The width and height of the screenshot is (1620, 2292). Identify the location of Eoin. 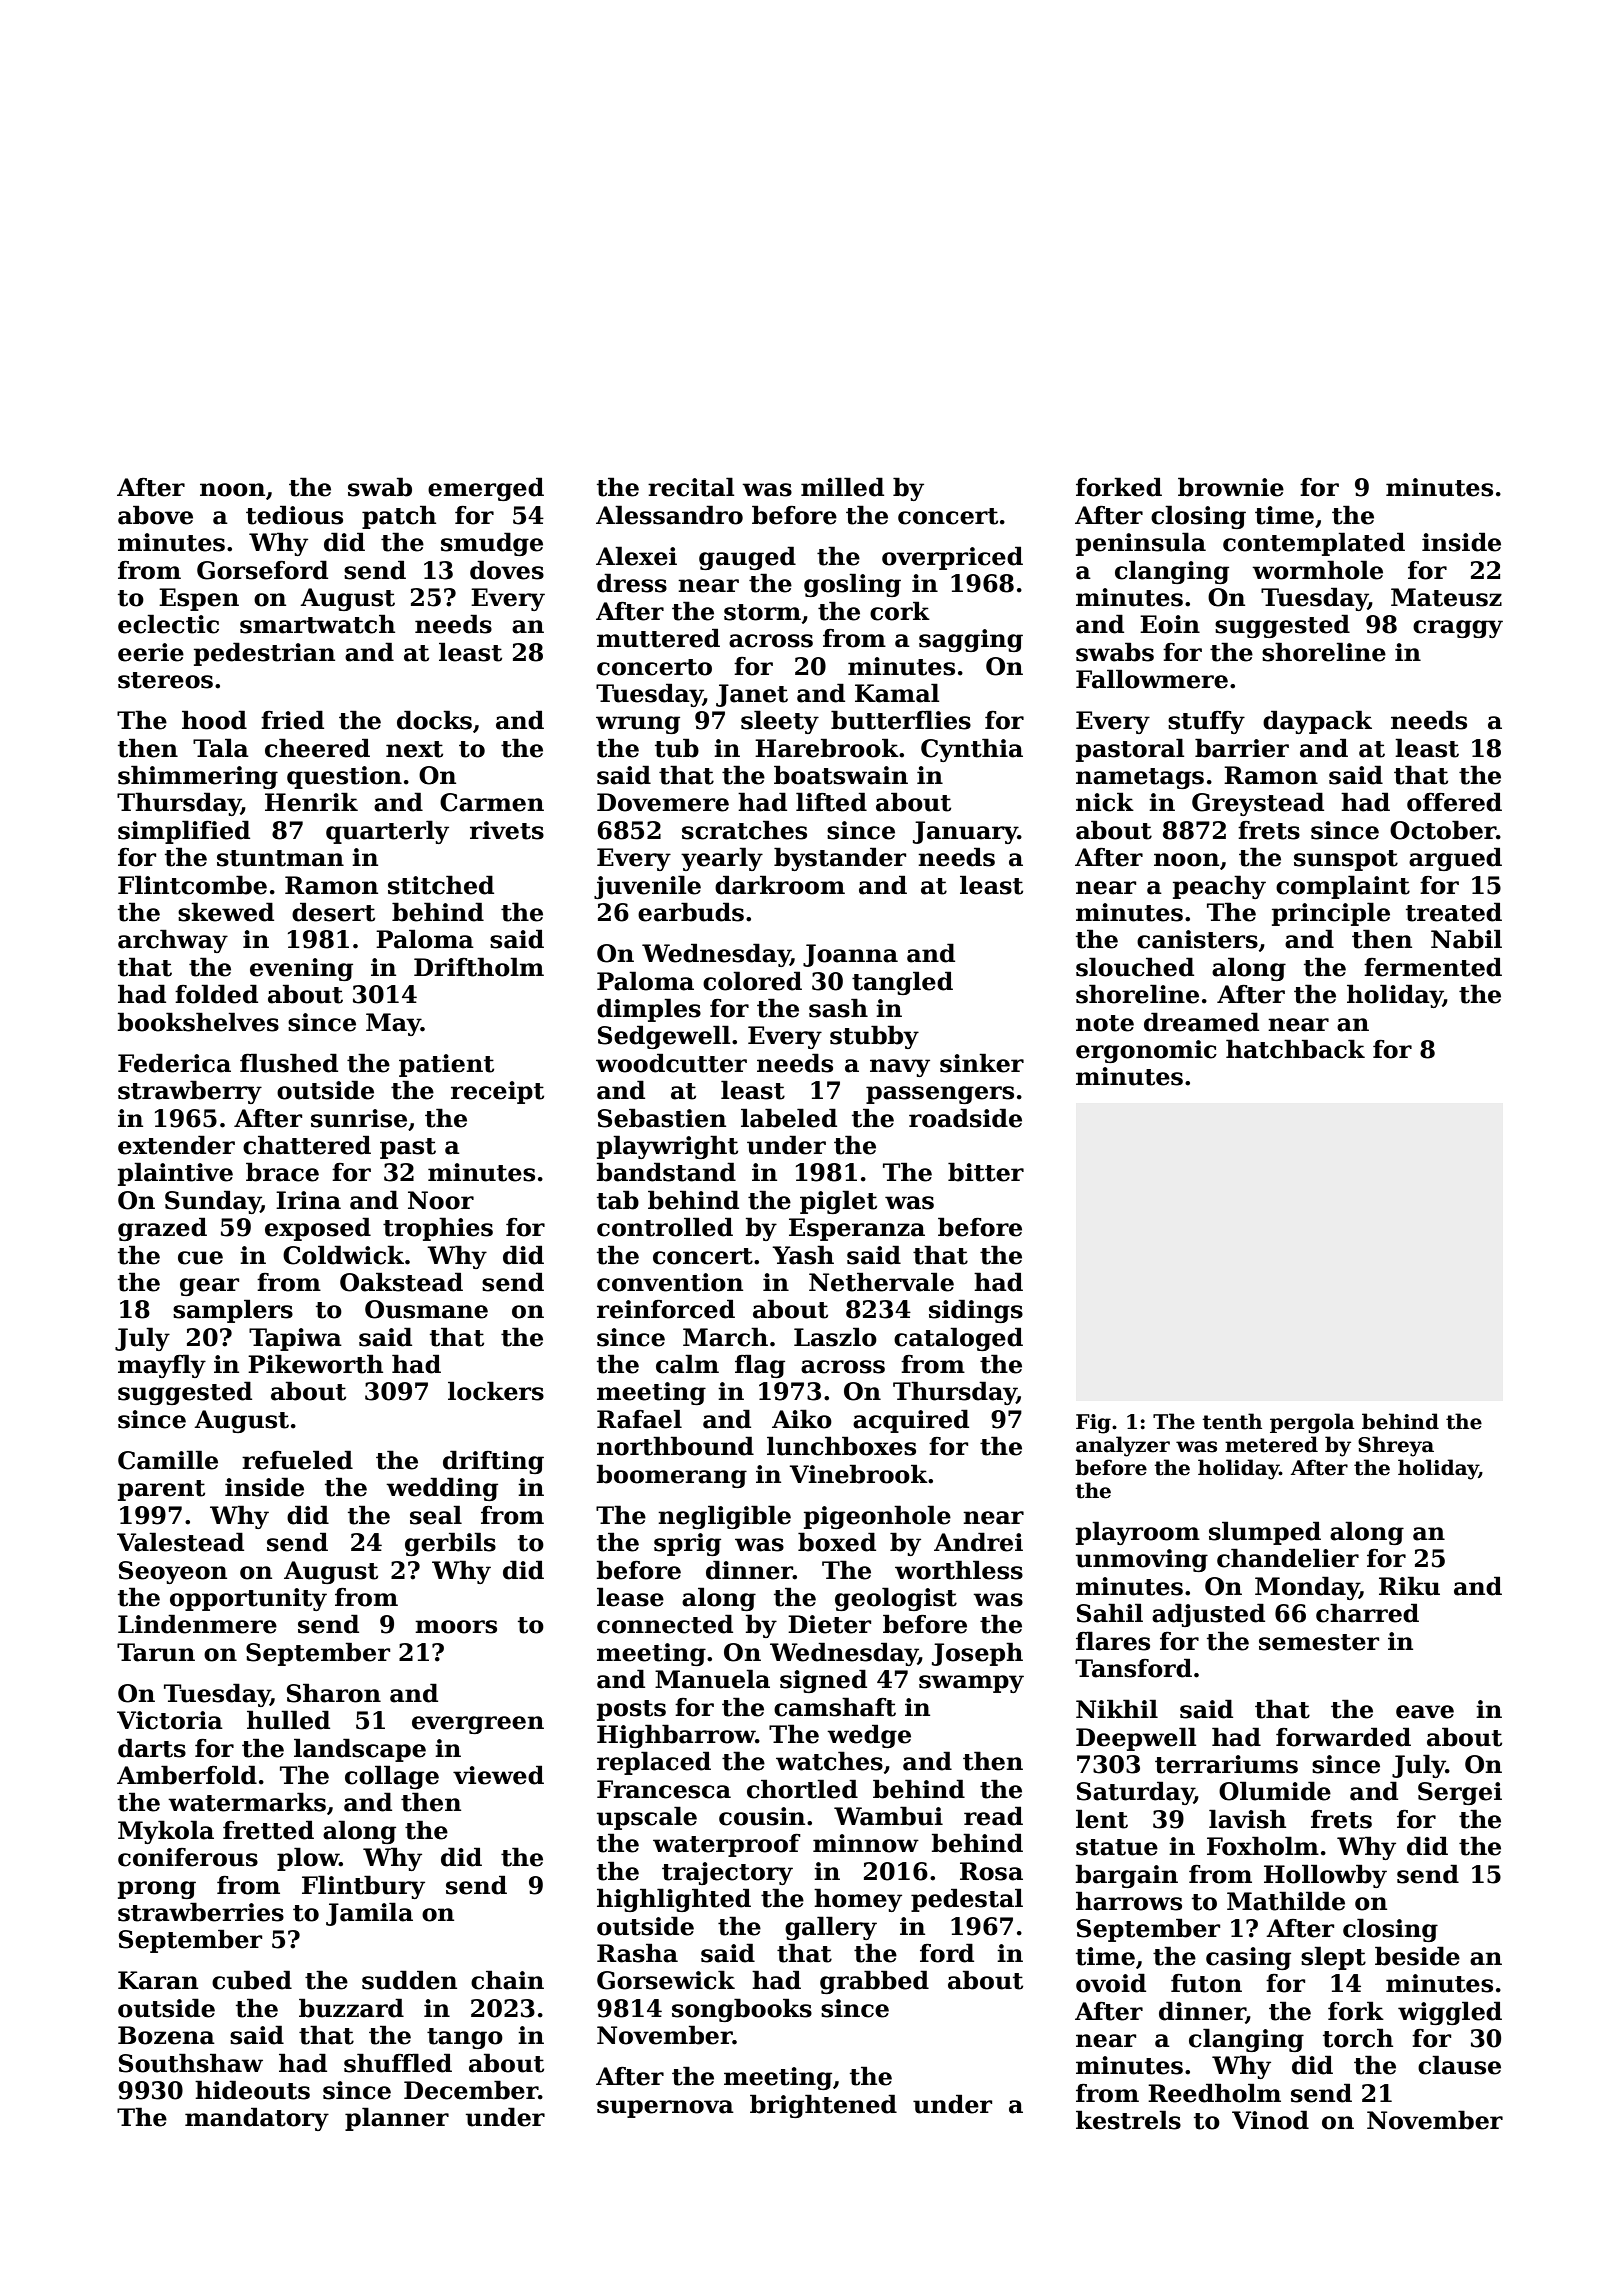
(1170, 624).
